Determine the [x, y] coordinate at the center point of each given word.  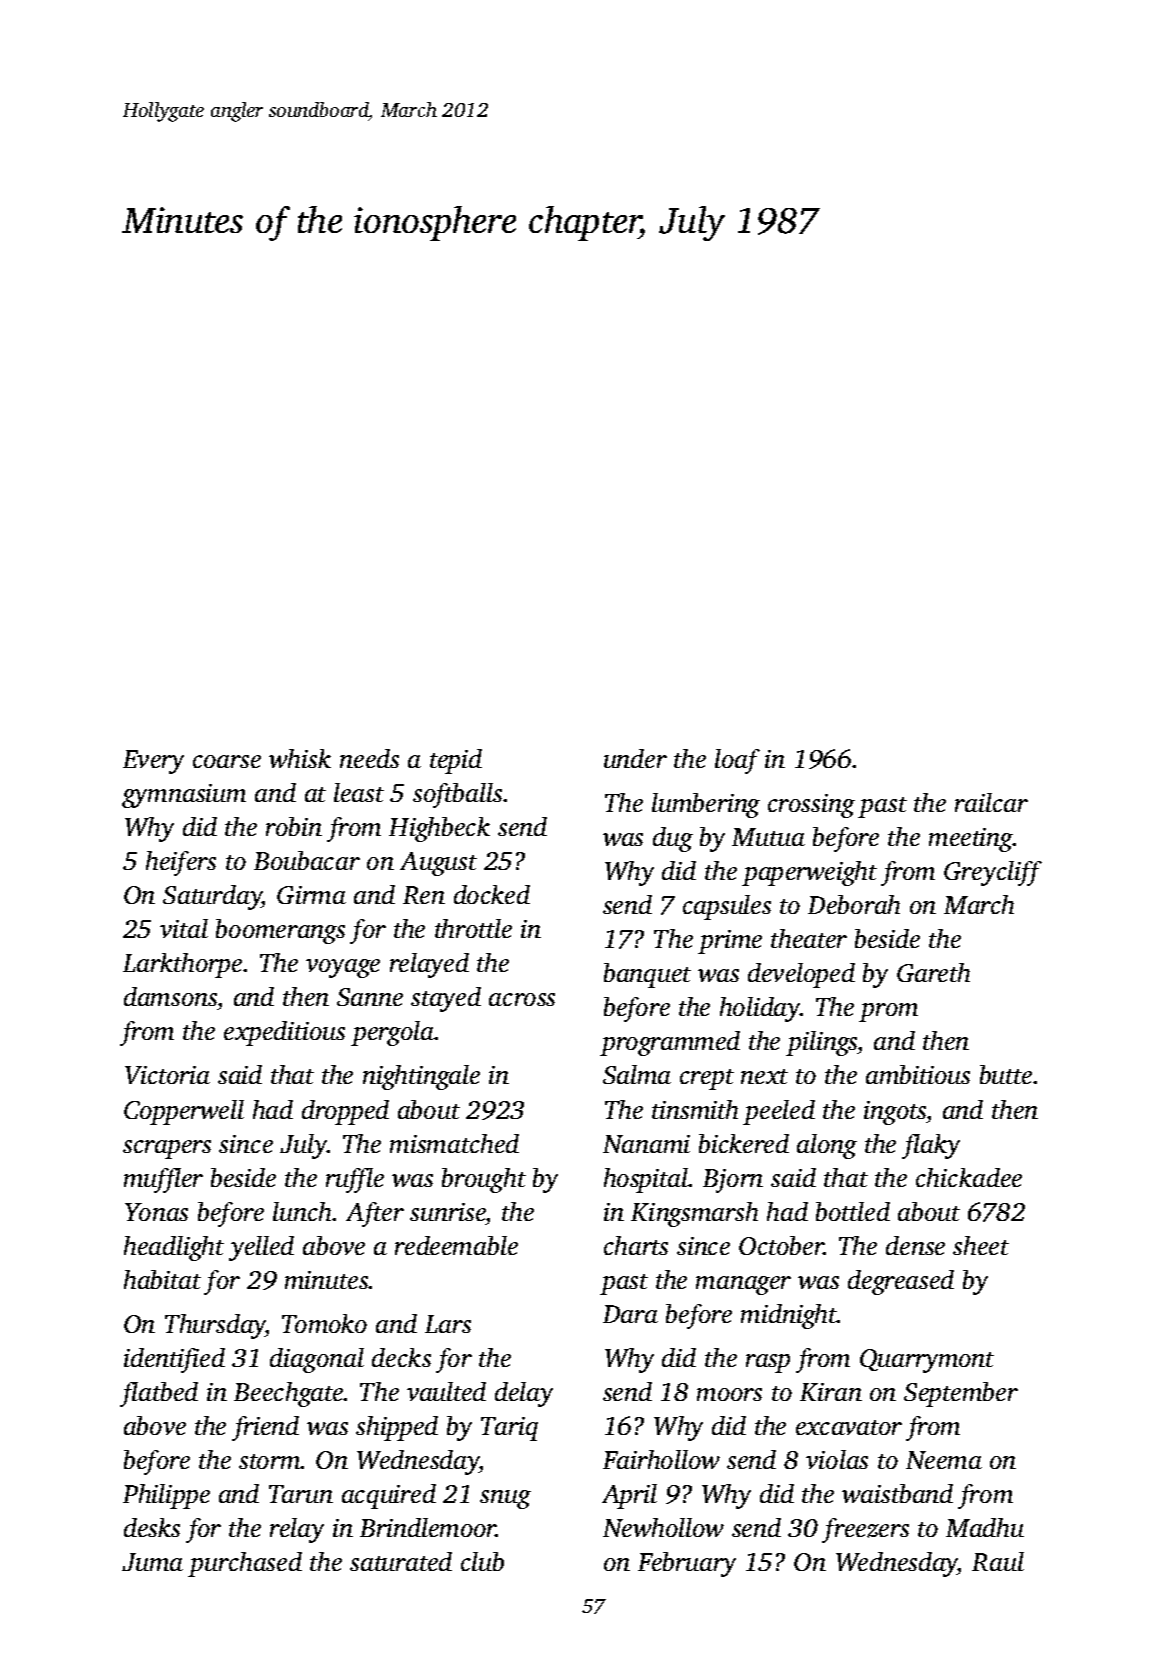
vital [184, 928]
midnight [789, 1316]
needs [369, 758]
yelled [261, 1248]
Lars [448, 1324]
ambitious [918, 1074]
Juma [152, 1562]
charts [636, 1245]
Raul [998, 1561]
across [522, 999]
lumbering [706, 805]
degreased [901, 1282]
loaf [737, 761]
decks [401, 1357]
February [687, 1564]
